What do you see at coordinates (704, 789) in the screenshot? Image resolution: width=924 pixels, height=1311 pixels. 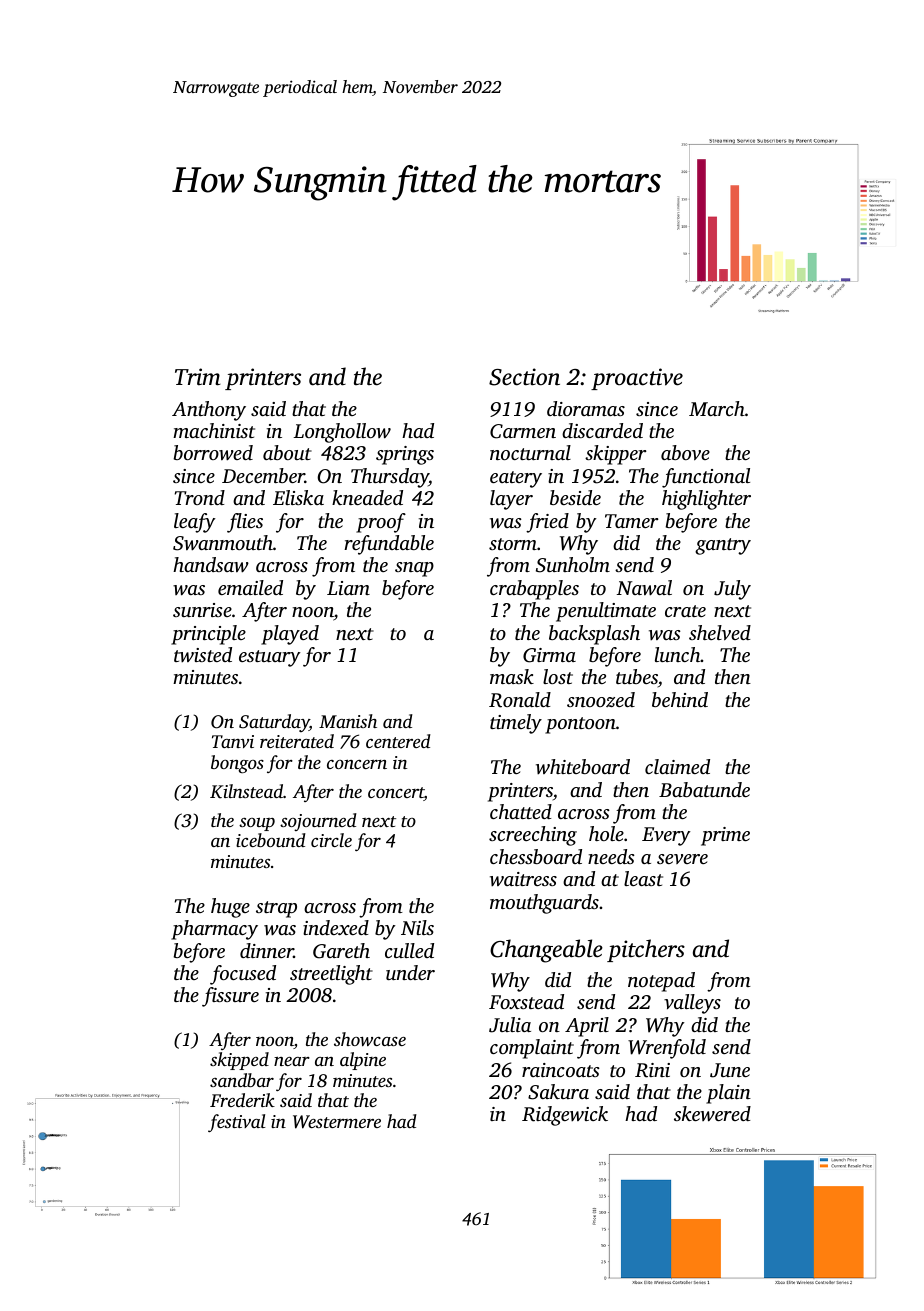 I see `Babatunde` at bounding box center [704, 789].
